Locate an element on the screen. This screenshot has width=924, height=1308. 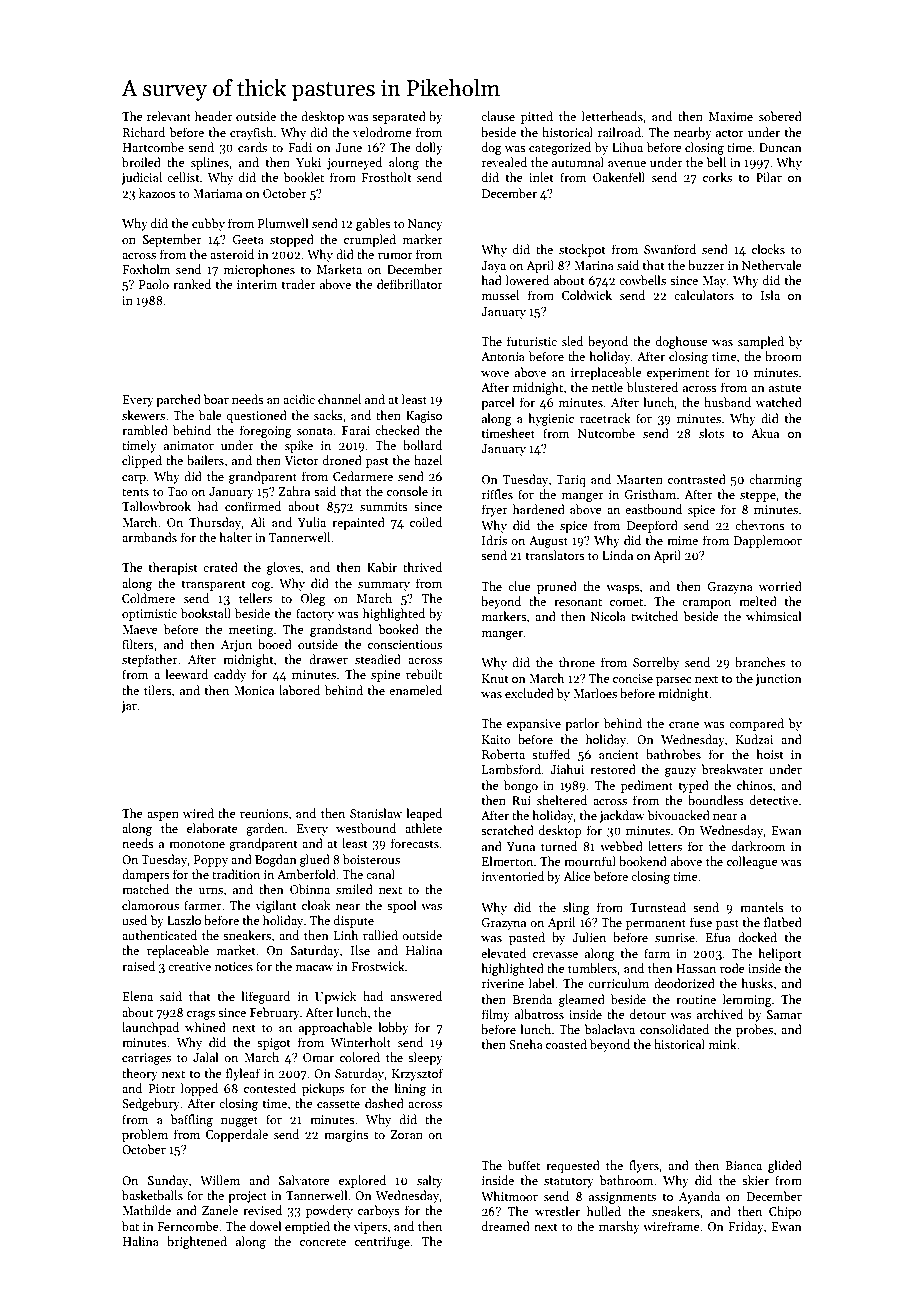
problem is located at coordinates (145, 1135).
